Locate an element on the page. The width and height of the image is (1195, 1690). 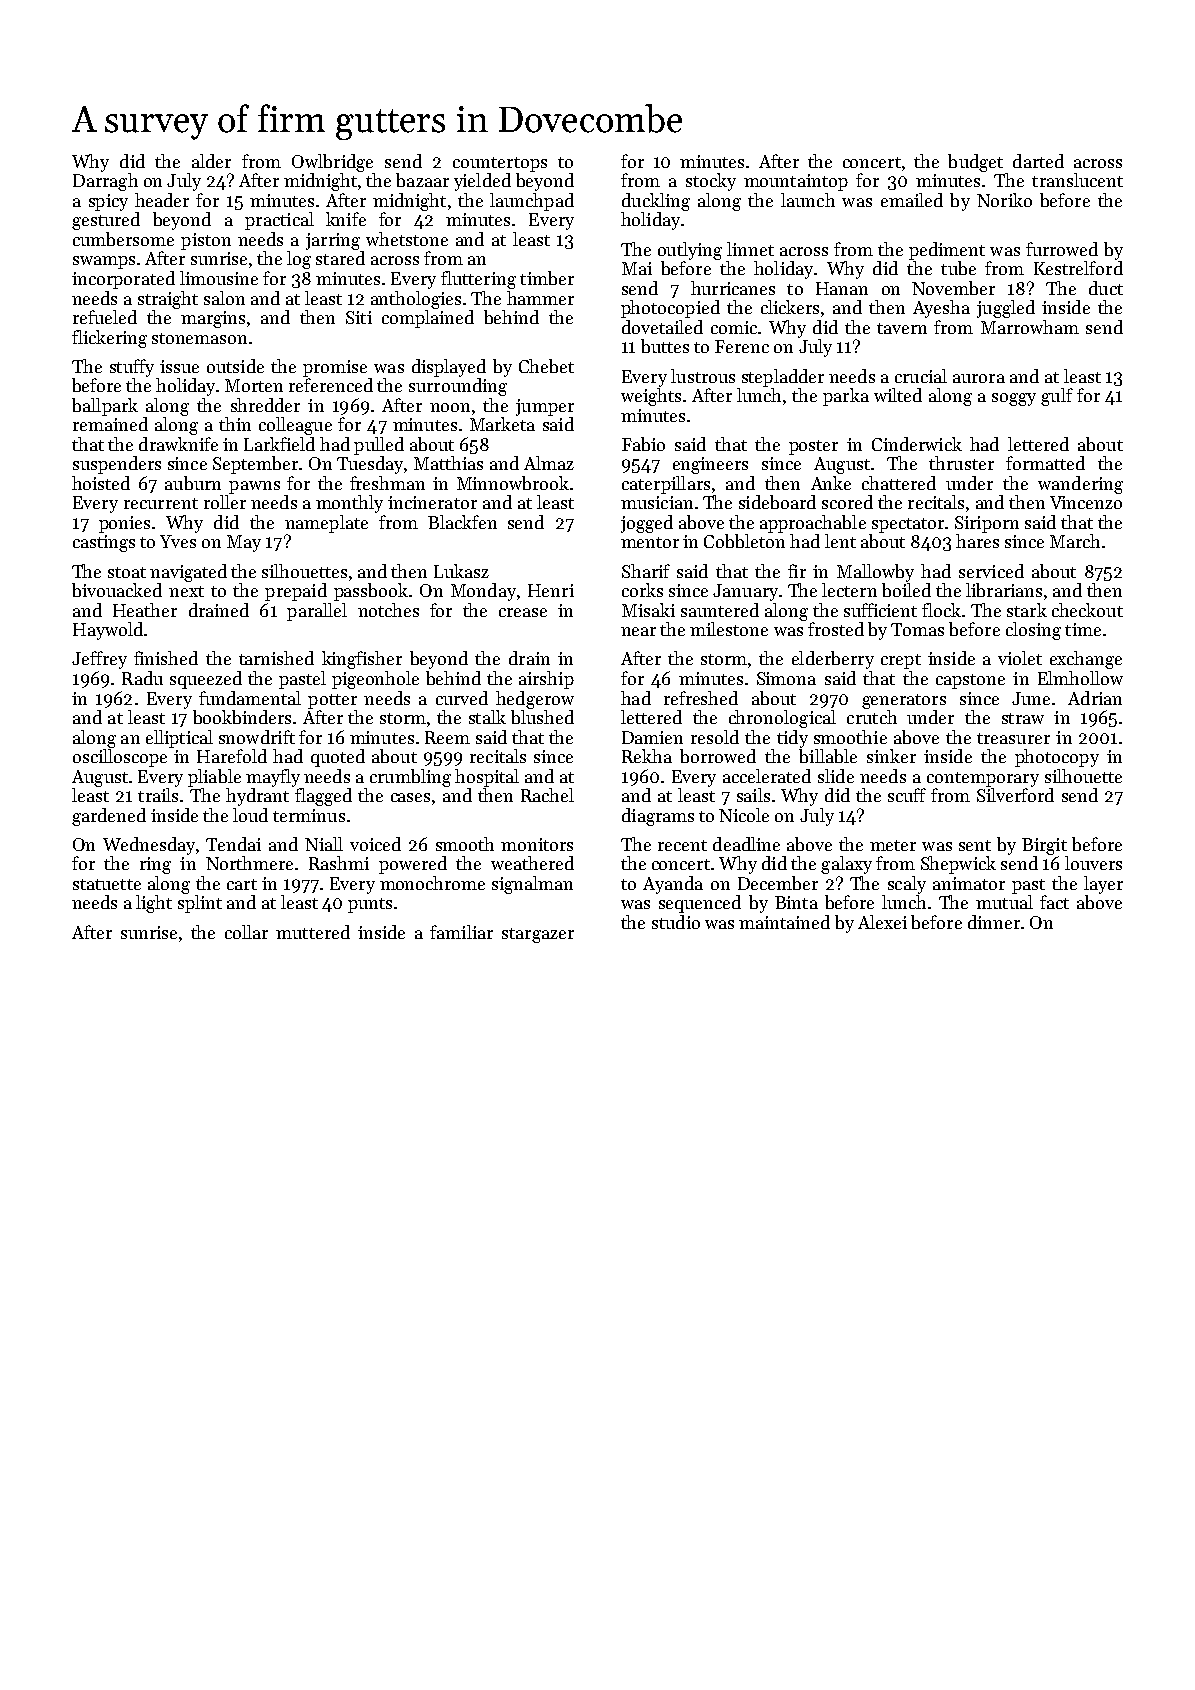
Alexei is located at coordinates (882, 922).
